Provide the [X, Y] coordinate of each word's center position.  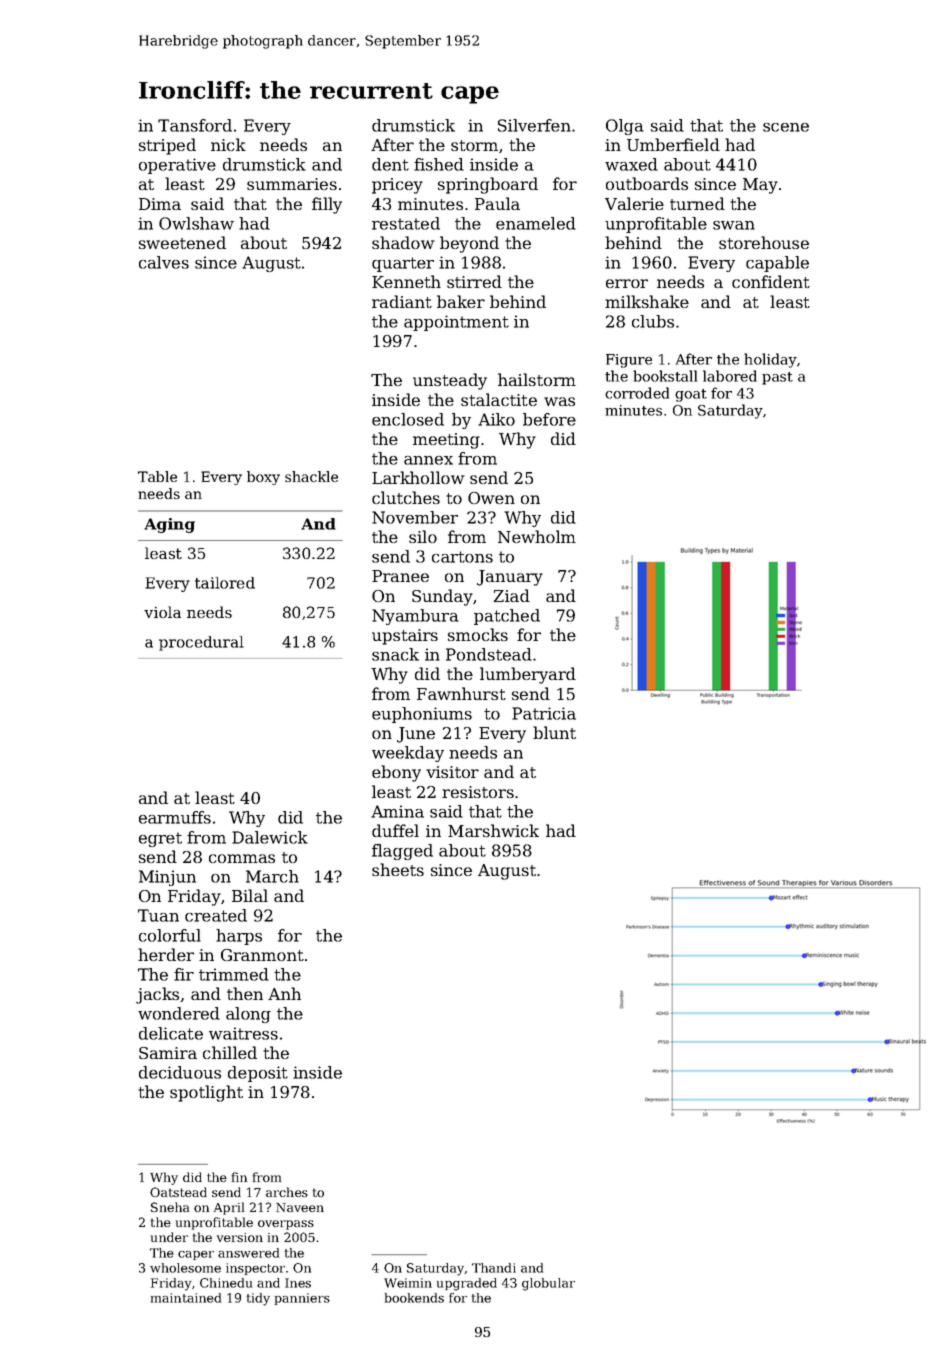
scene [786, 127]
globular [548, 1284]
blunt [554, 732]
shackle [311, 476]
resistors [478, 792]
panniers [302, 1299]
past [777, 378]
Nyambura [415, 617]
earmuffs [175, 817]
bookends [414, 1298]
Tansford [195, 125]
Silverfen [534, 125]
